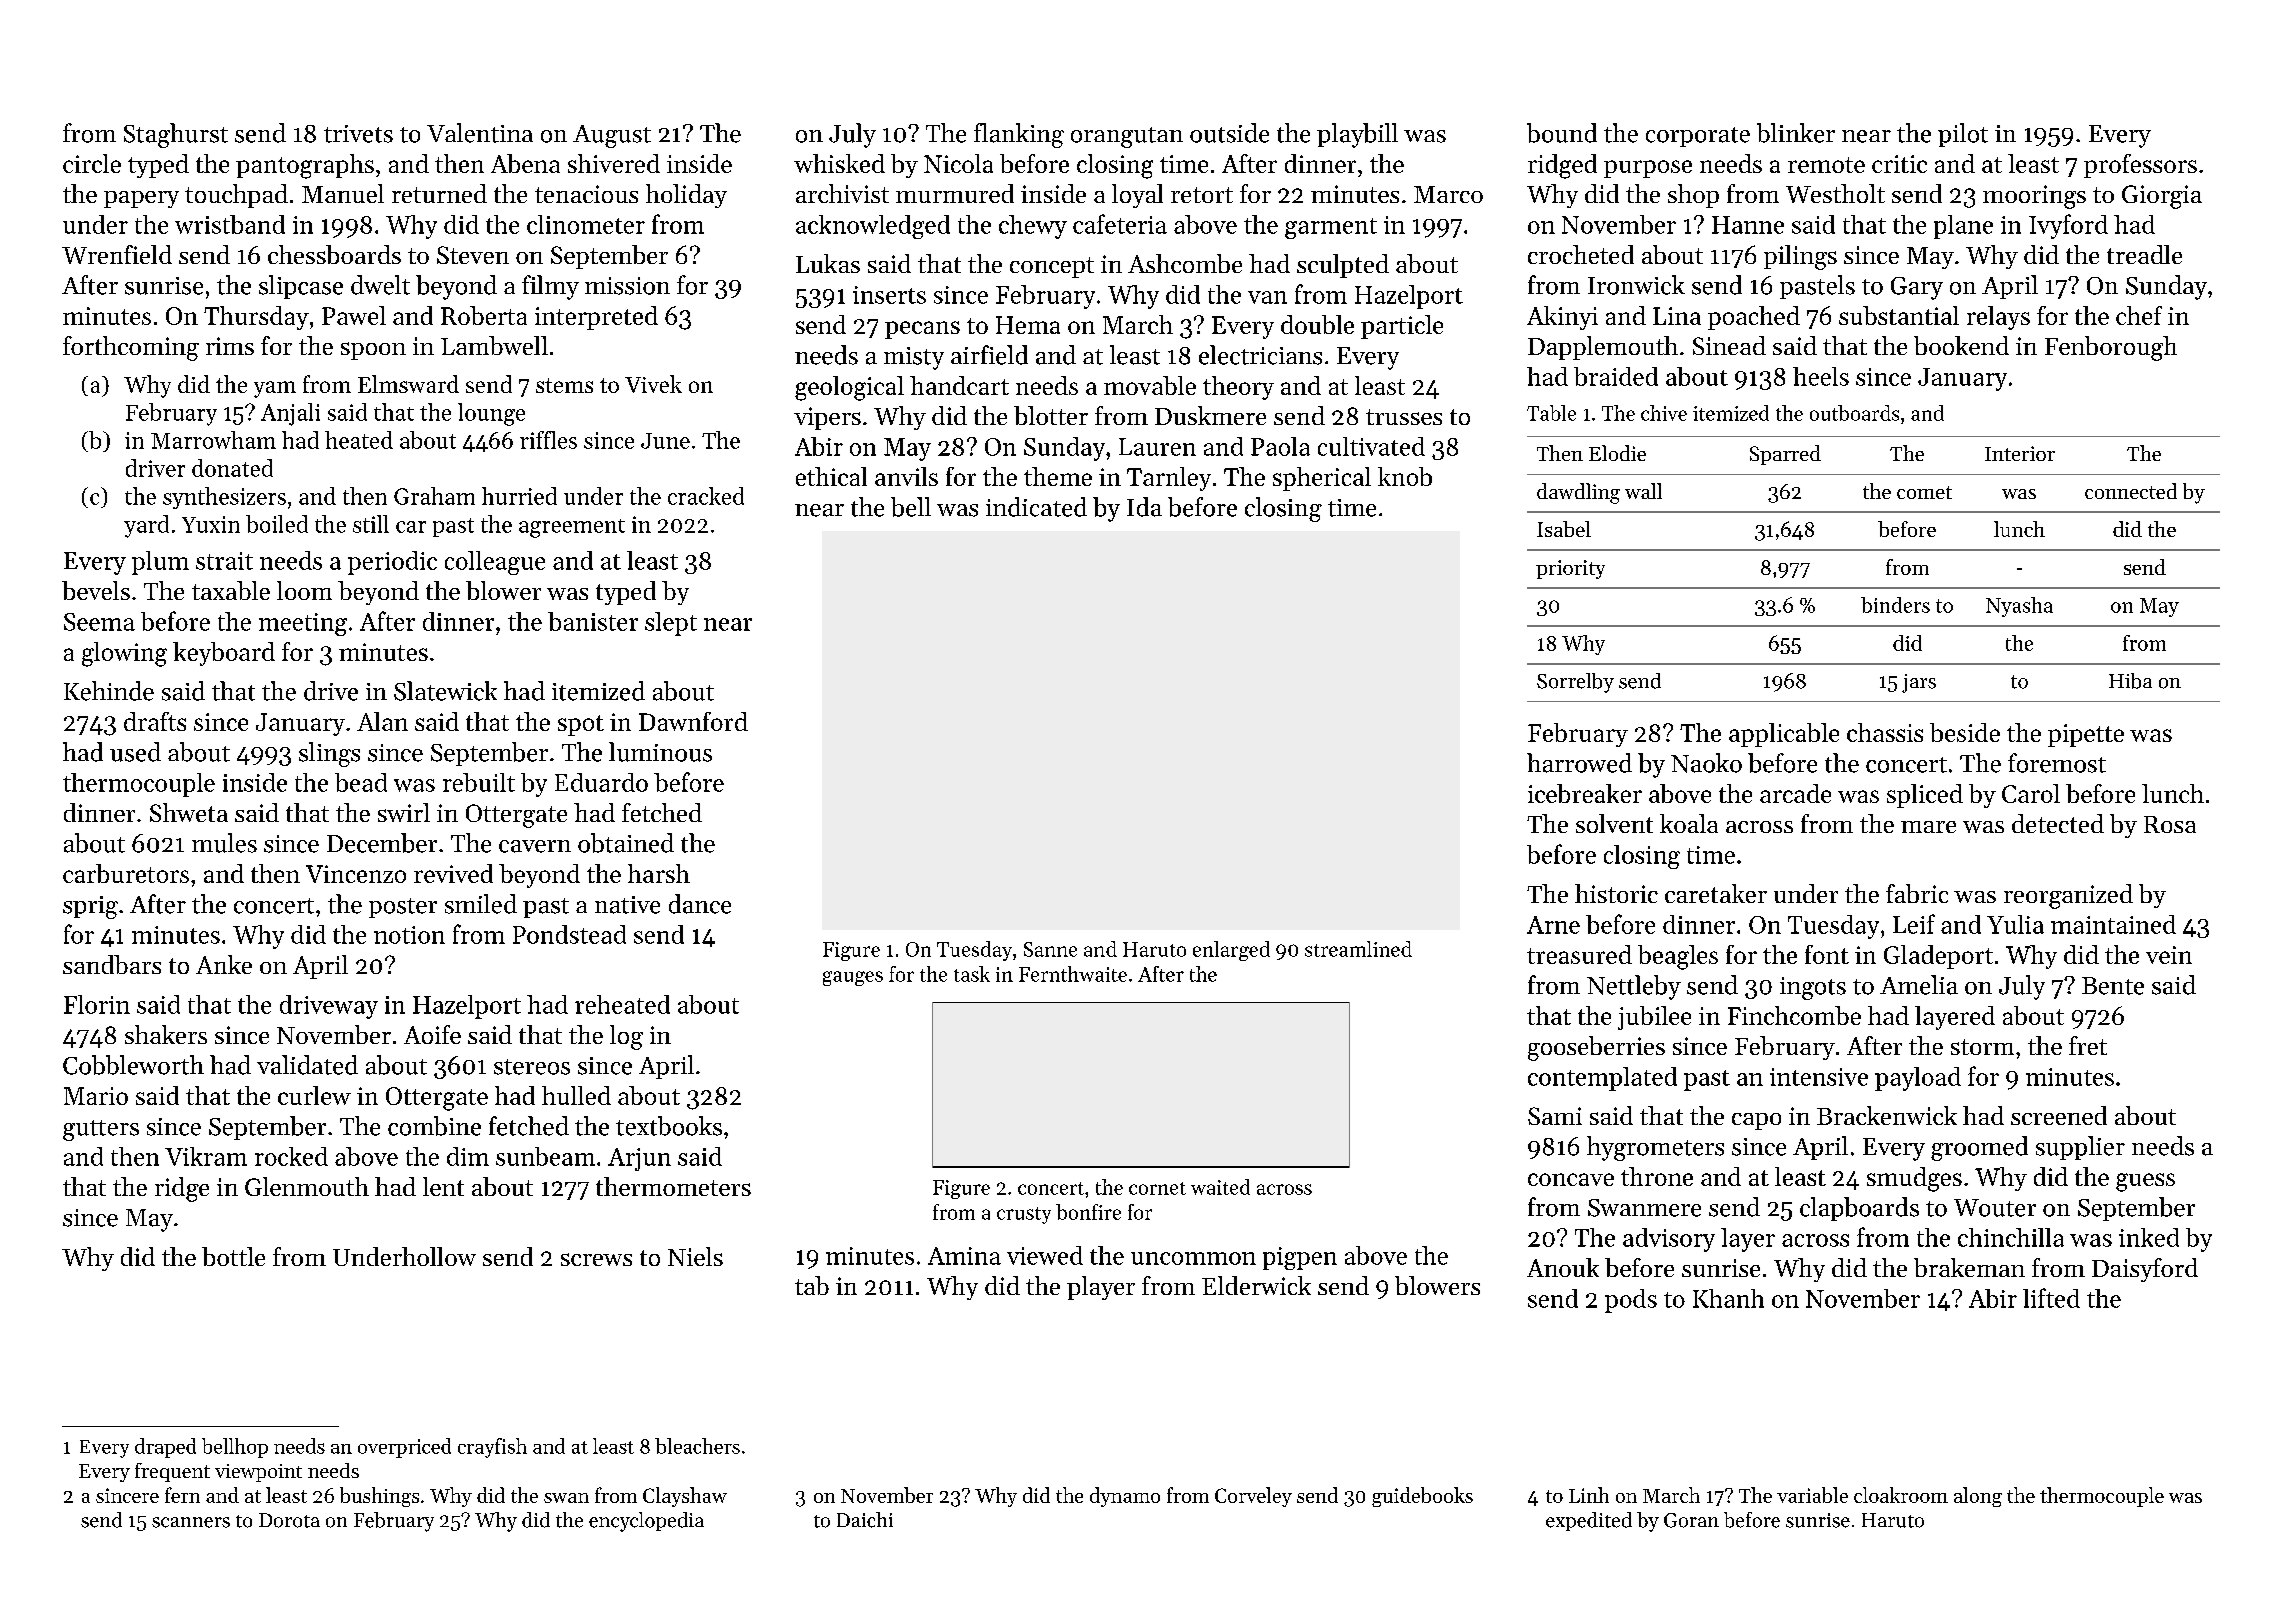  What do you see at coordinates (117, 254) in the page?
I see `Wrenfield` at bounding box center [117, 254].
